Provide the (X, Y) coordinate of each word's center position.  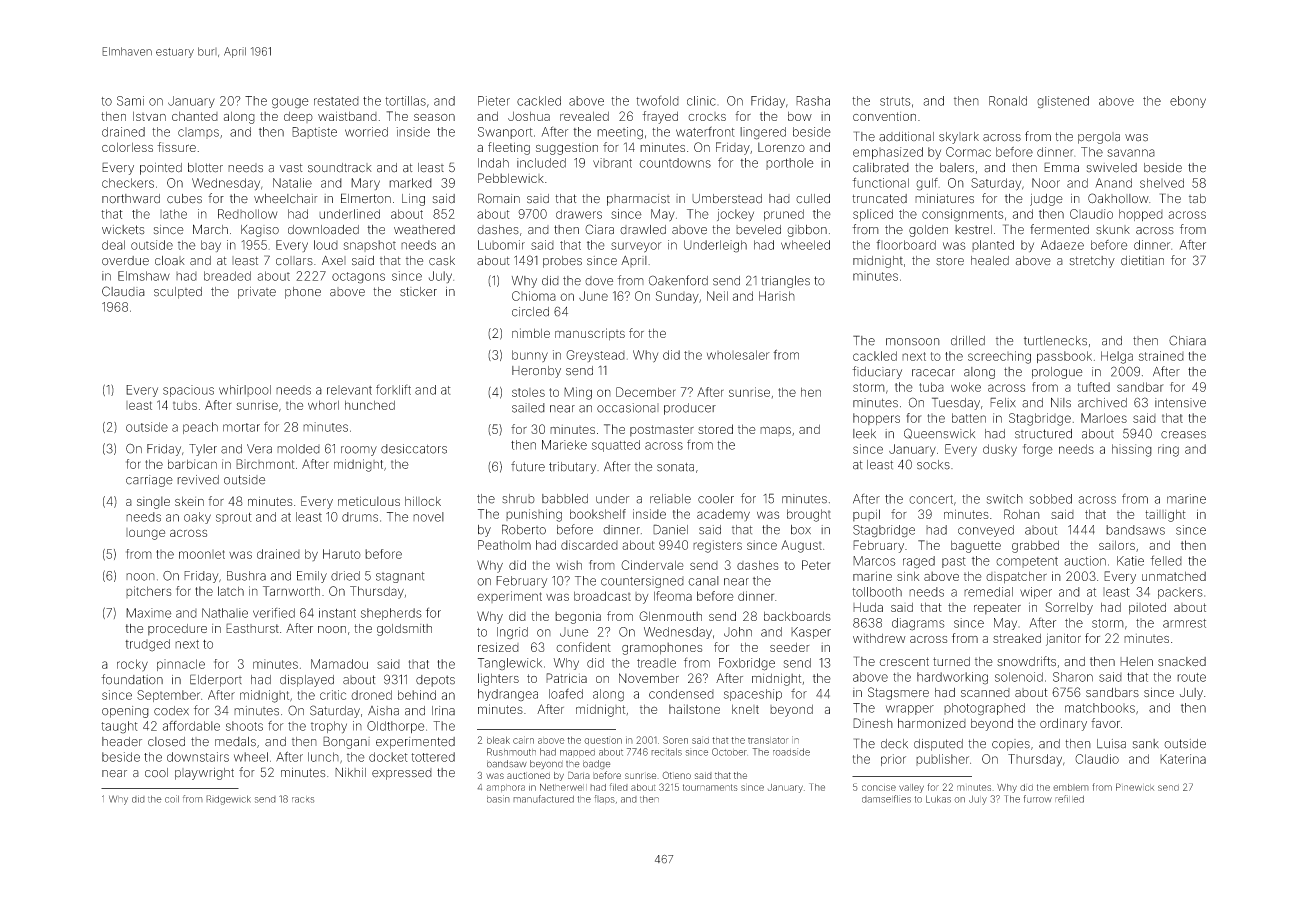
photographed (984, 709)
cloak (170, 261)
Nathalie (225, 613)
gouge (290, 103)
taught (119, 727)
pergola (1099, 138)
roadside (791, 752)
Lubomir (501, 245)
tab (1197, 198)
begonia (578, 617)
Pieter (494, 101)
